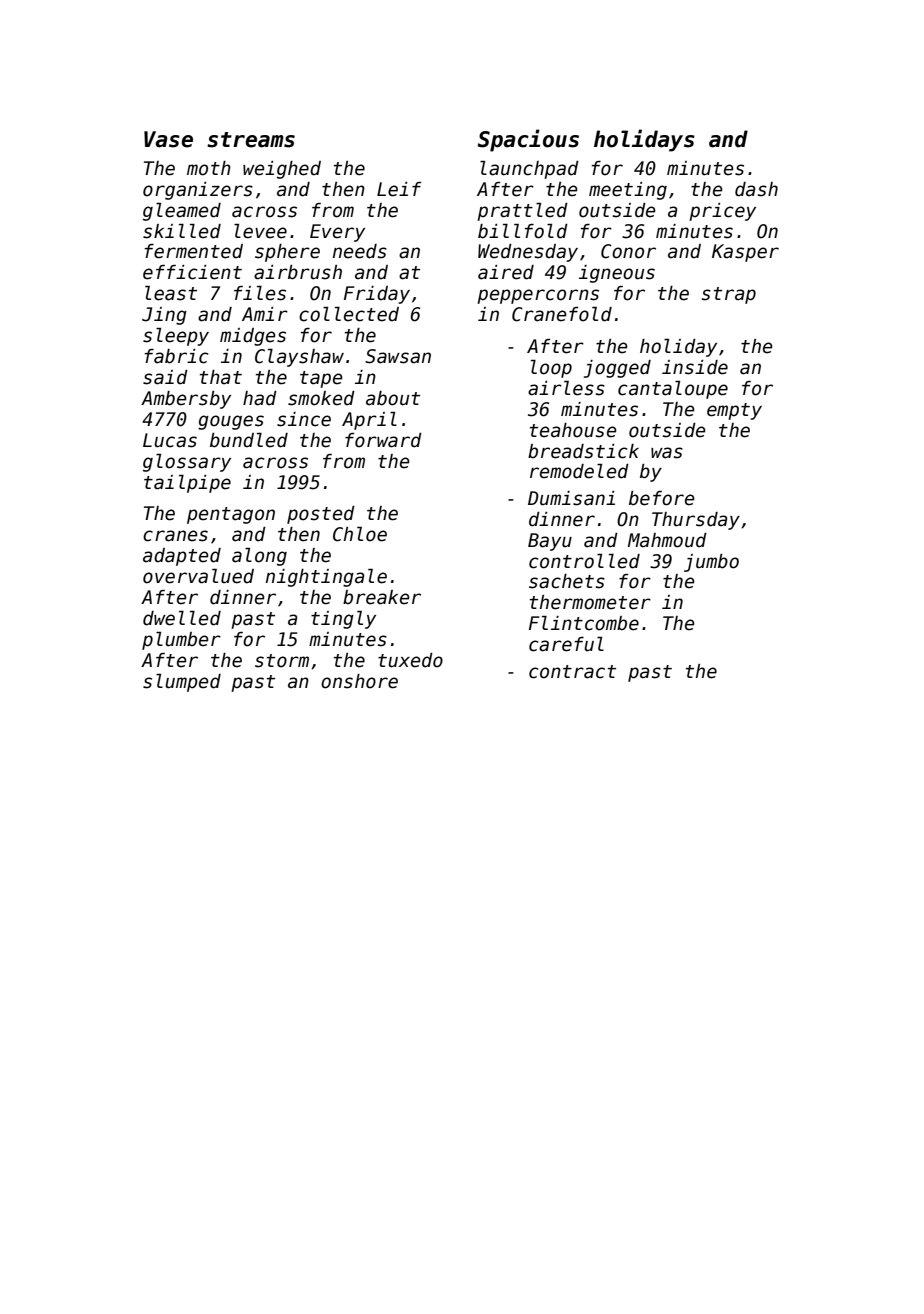 The width and height of the page is (924, 1314). I want to click on Chloe, so click(360, 534).
